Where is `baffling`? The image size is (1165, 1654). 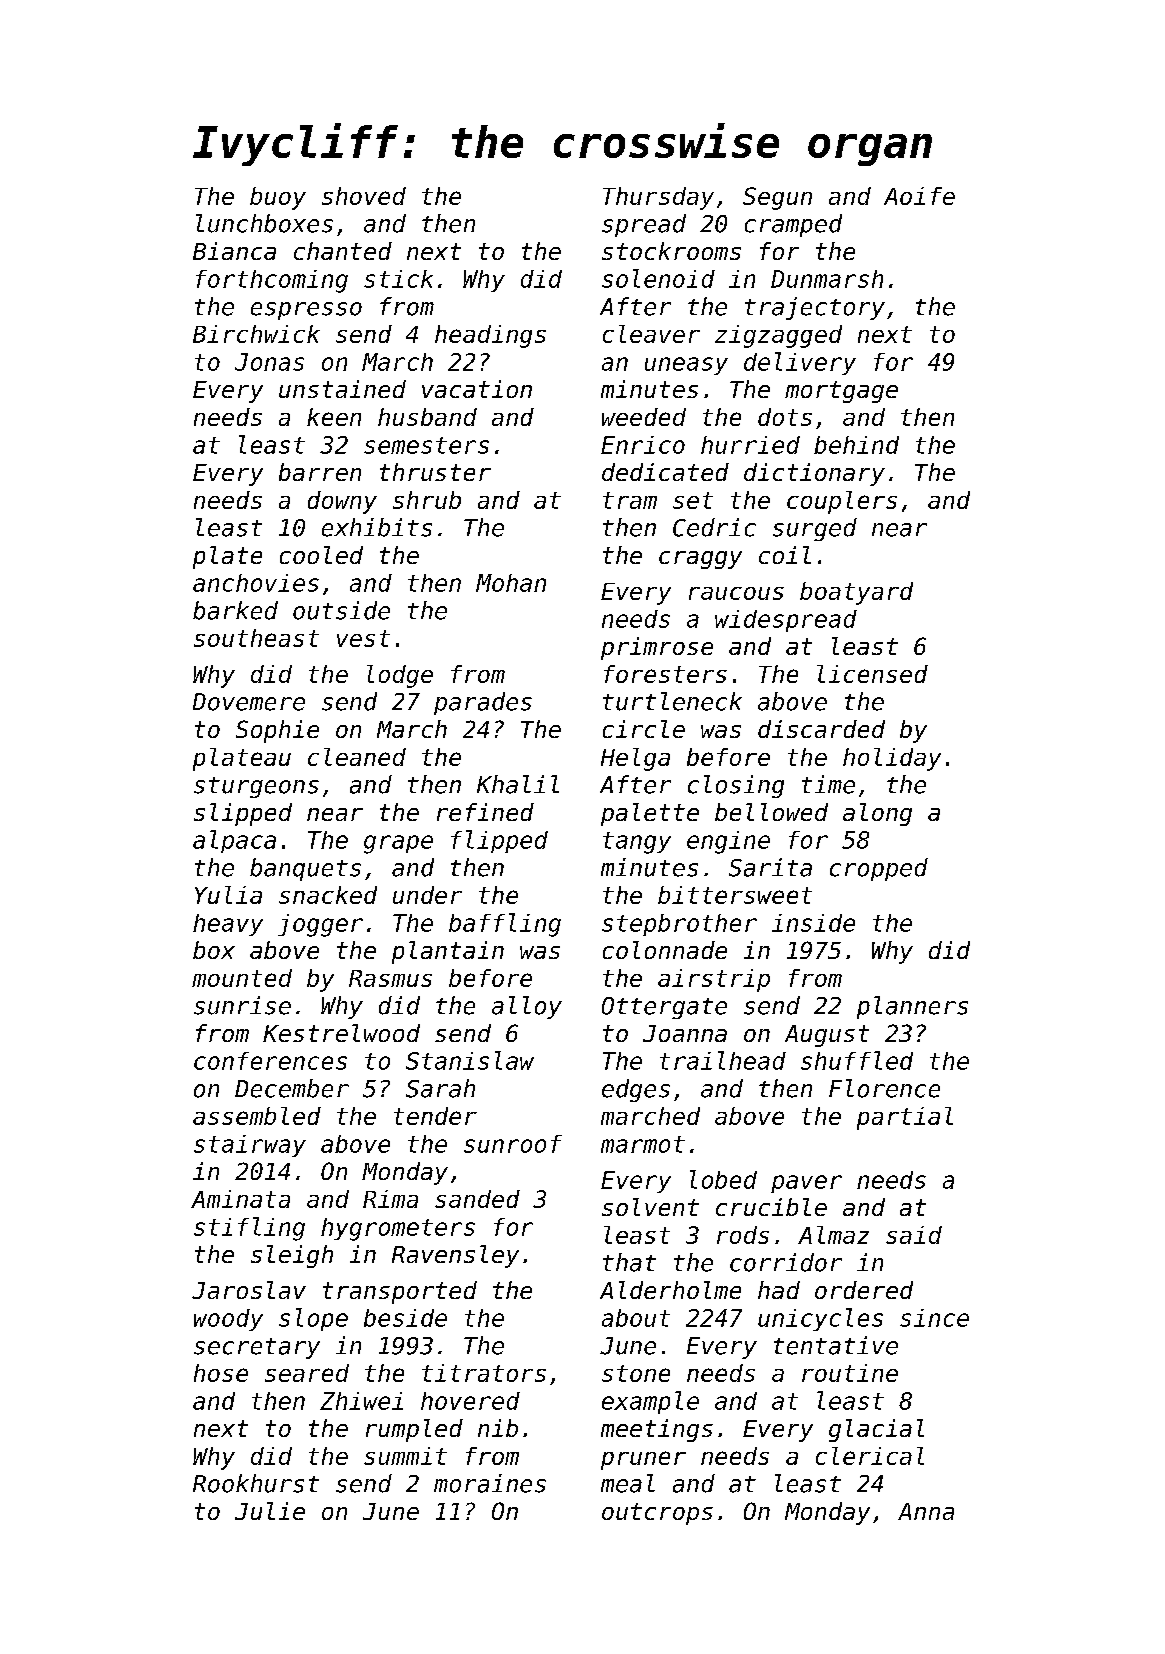 baffling is located at coordinates (505, 925).
